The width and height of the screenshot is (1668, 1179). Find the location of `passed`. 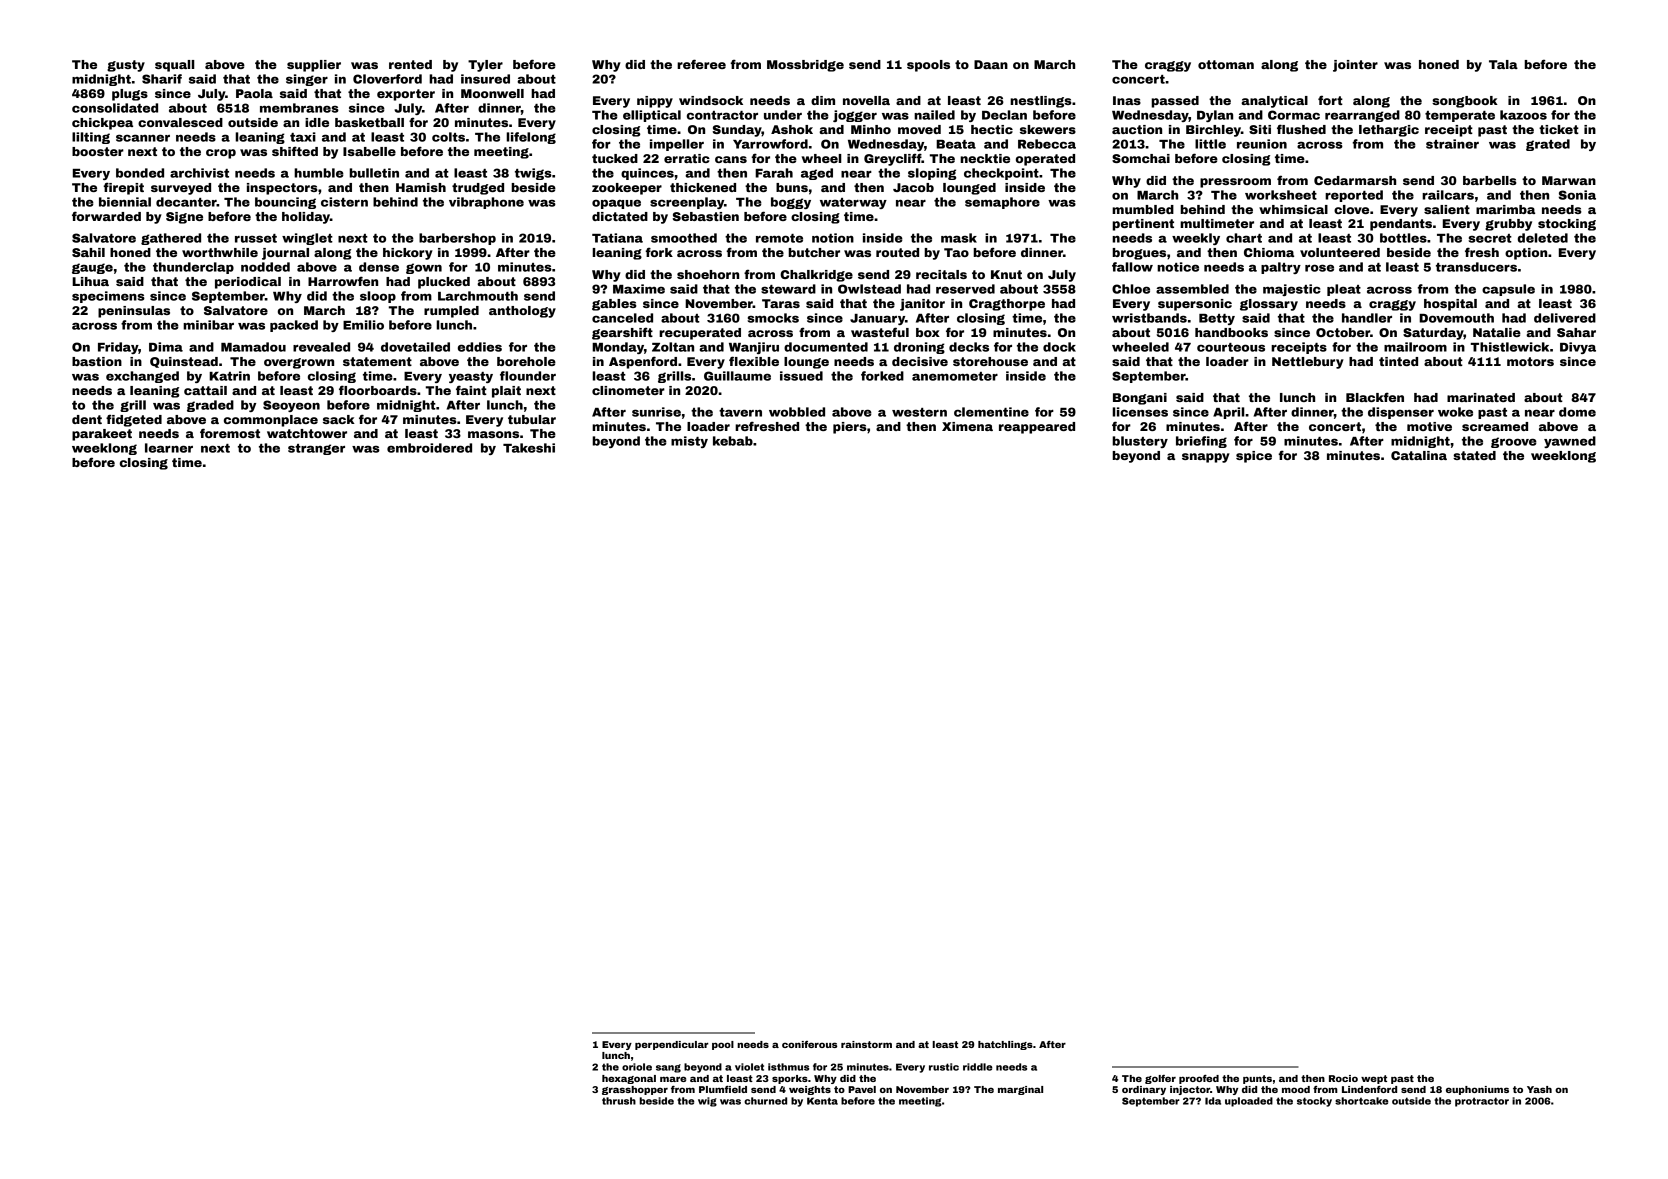

passed is located at coordinates (1175, 102).
